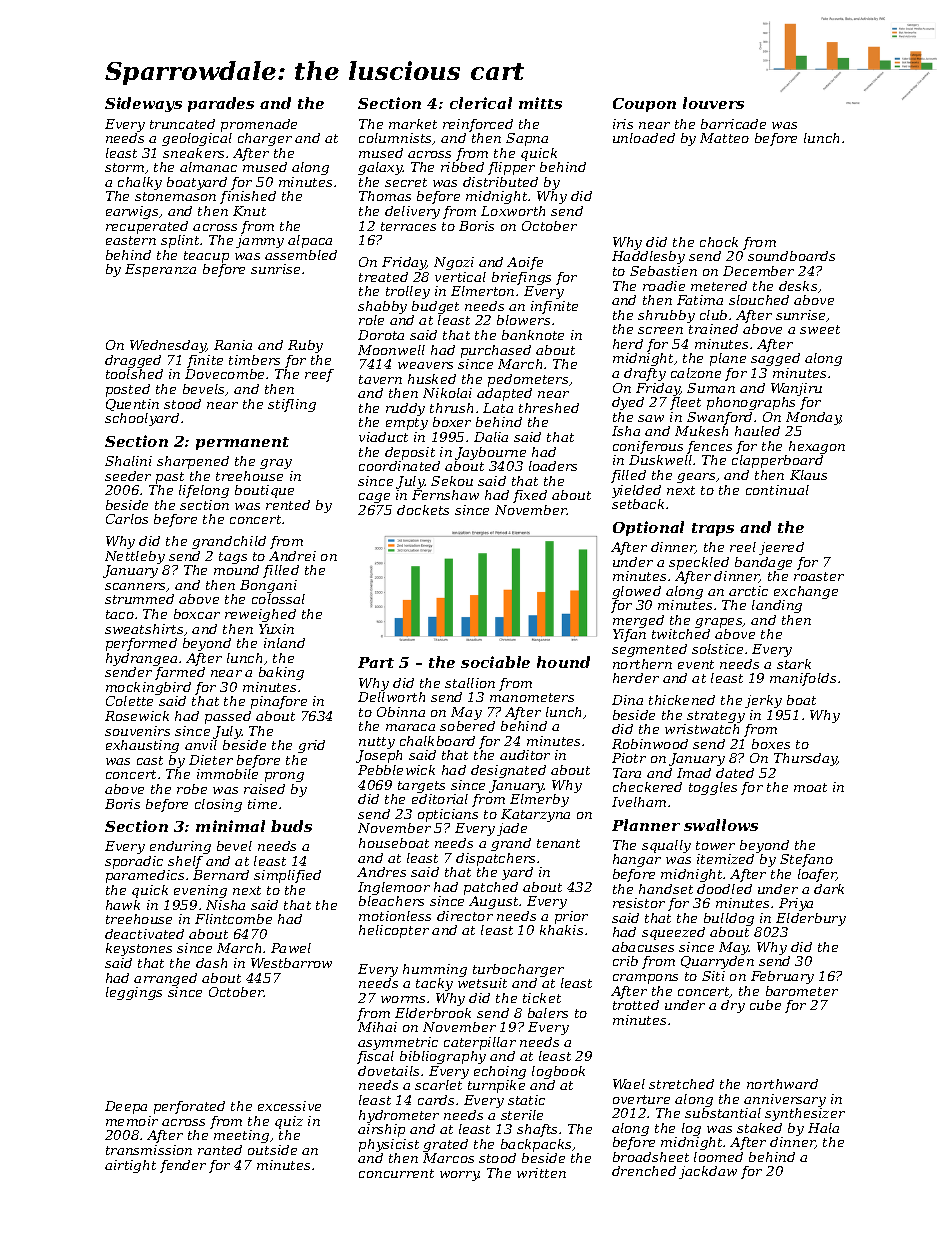  Describe the element at coordinates (810, 787) in the screenshot. I see `moat` at that location.
